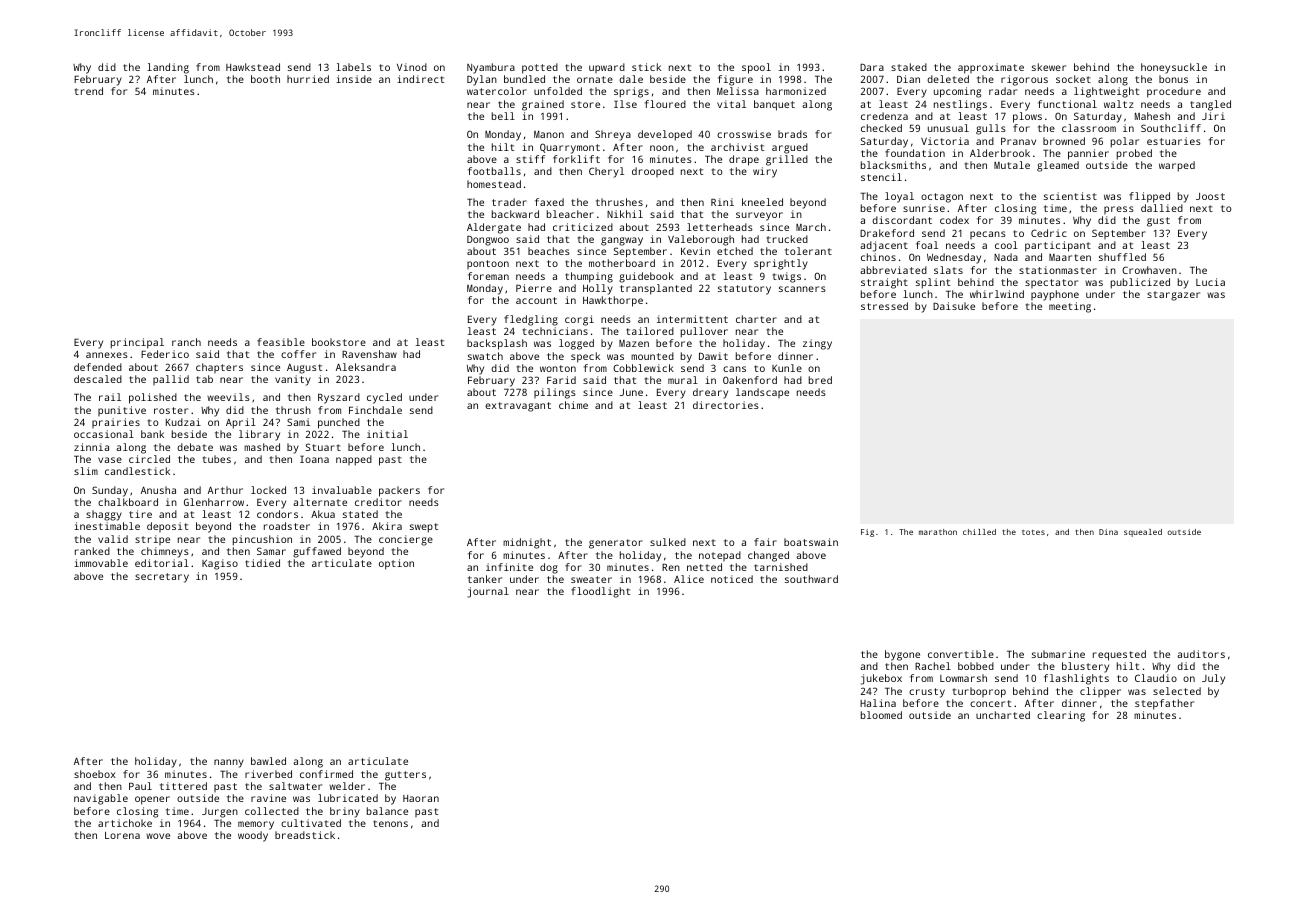  I want to click on deposit, so click(167, 527).
